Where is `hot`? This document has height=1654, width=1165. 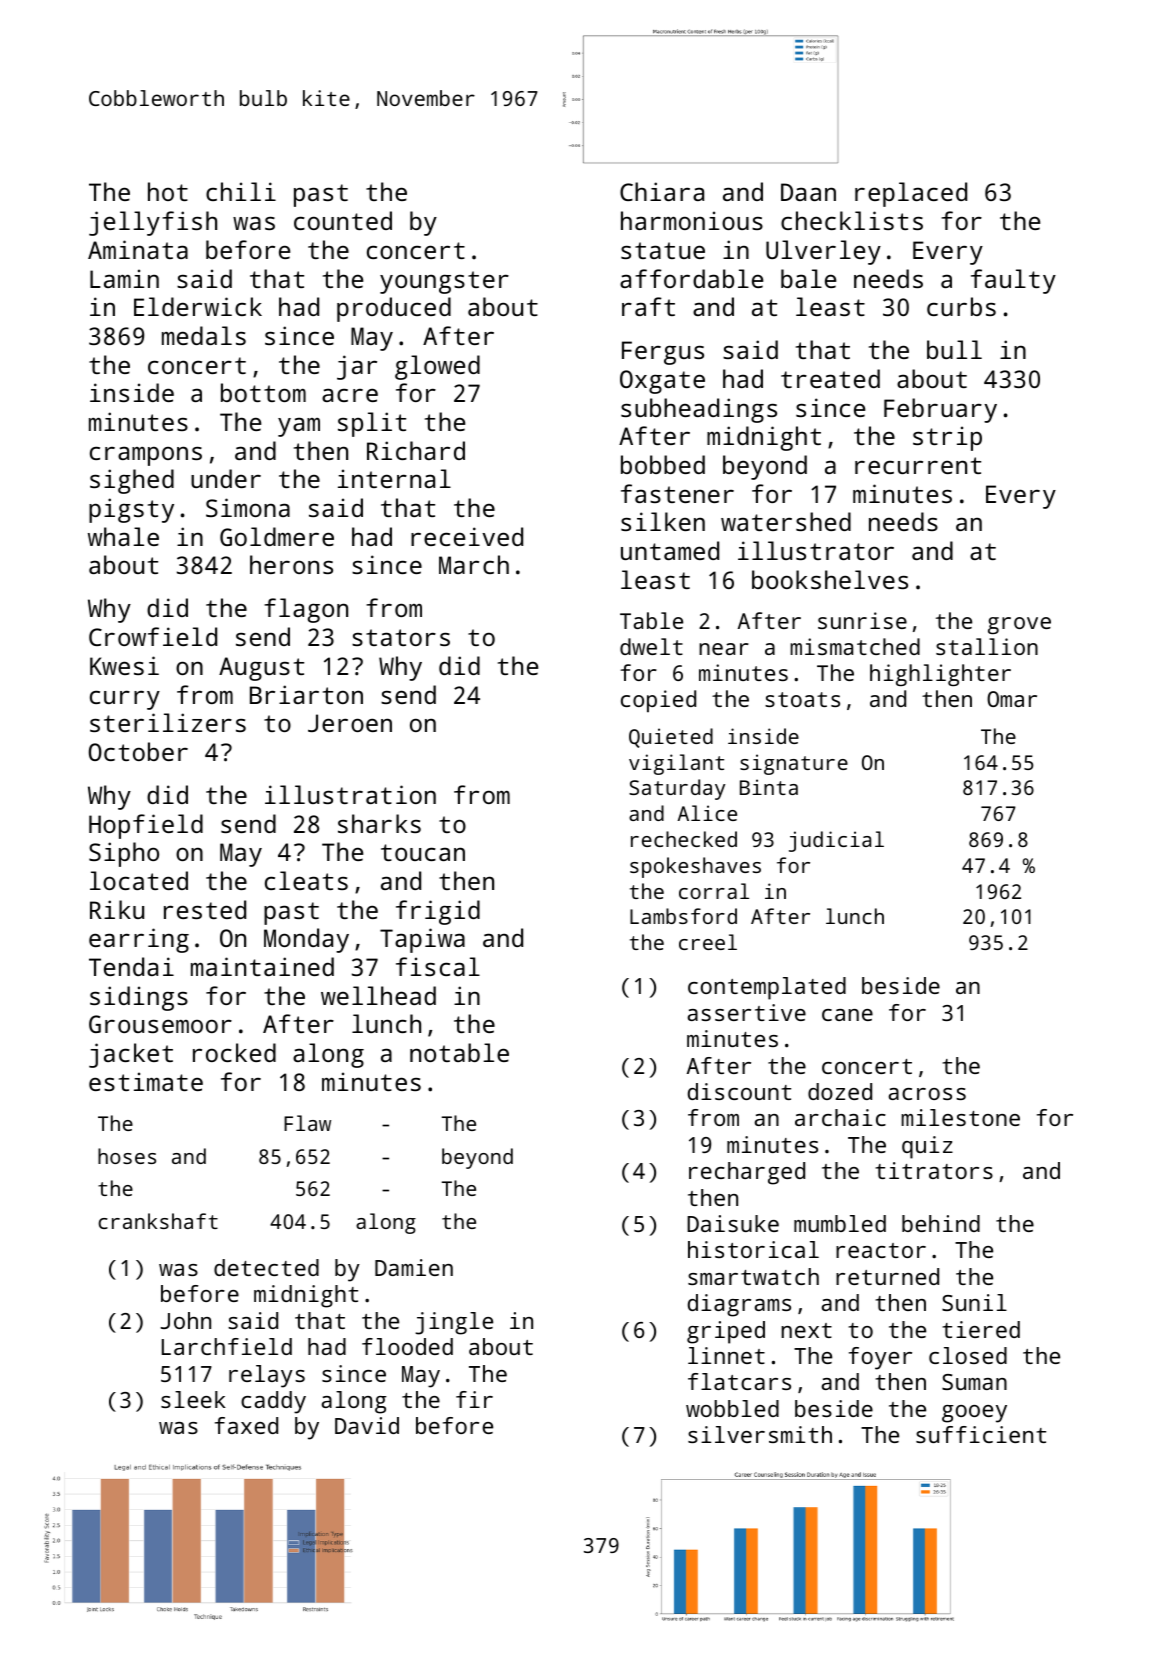
hot is located at coordinates (168, 191).
